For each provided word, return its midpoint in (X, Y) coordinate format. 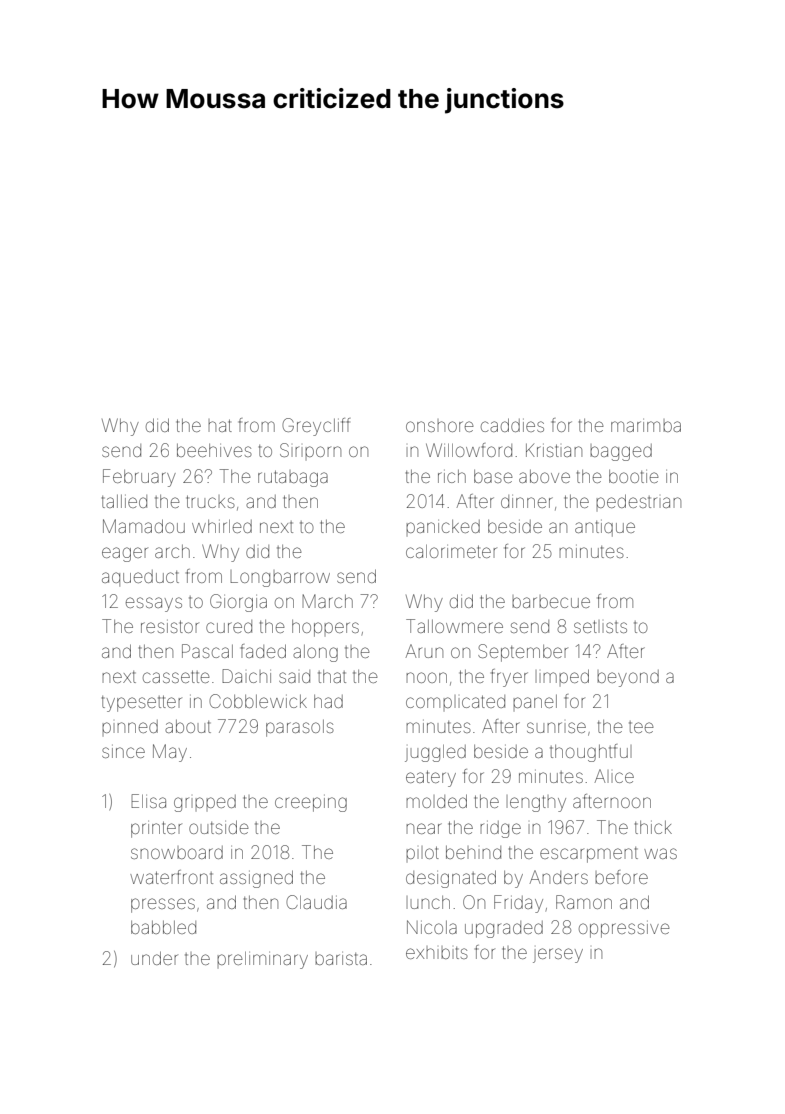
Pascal (207, 651)
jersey (558, 955)
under (154, 958)
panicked (443, 526)
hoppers (325, 628)
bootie (634, 476)
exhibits (437, 953)
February (139, 478)
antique (605, 528)
